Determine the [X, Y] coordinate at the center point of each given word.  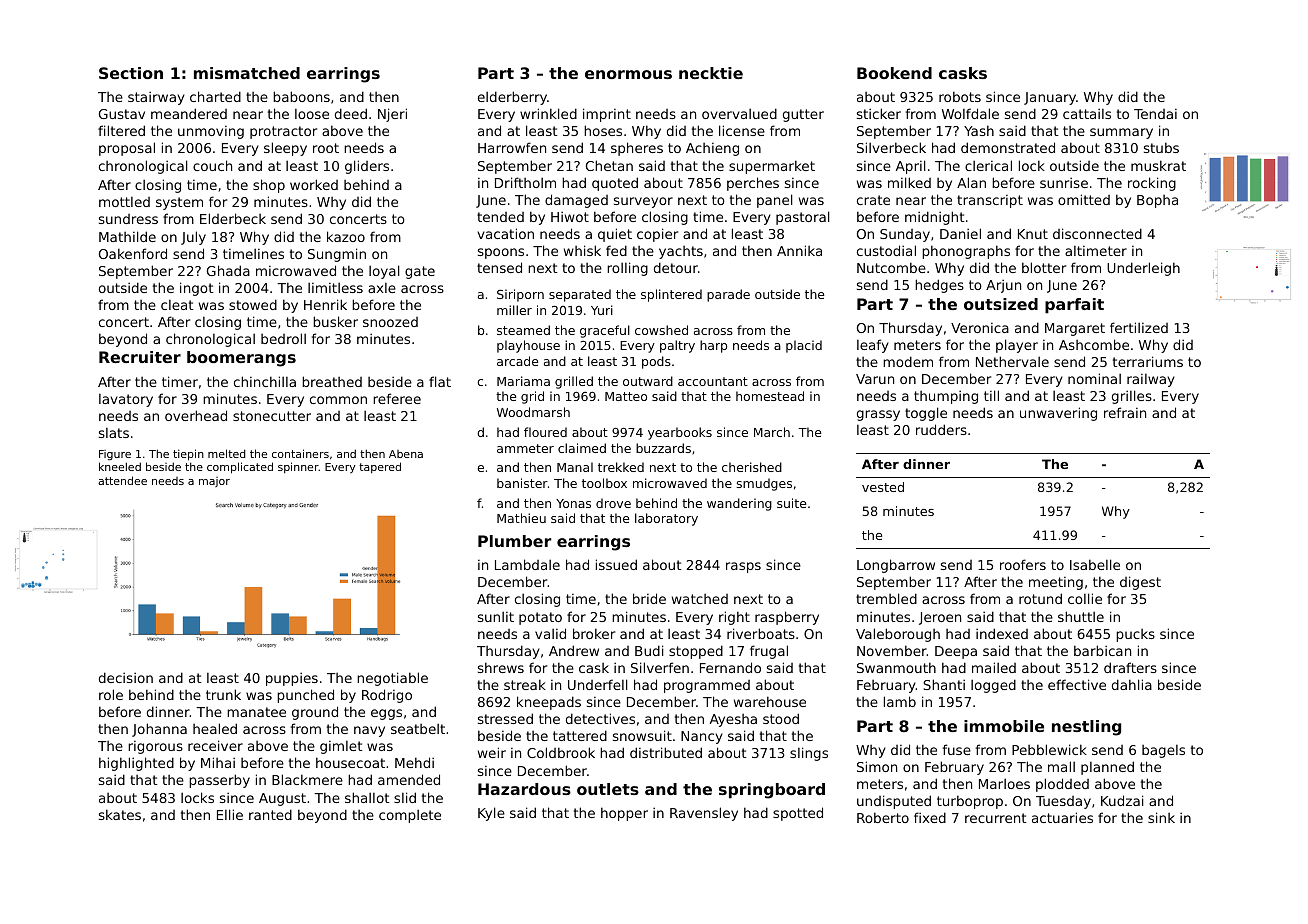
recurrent [996, 818]
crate [873, 200]
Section [131, 73]
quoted [615, 184]
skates [120, 814]
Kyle [491, 814]
